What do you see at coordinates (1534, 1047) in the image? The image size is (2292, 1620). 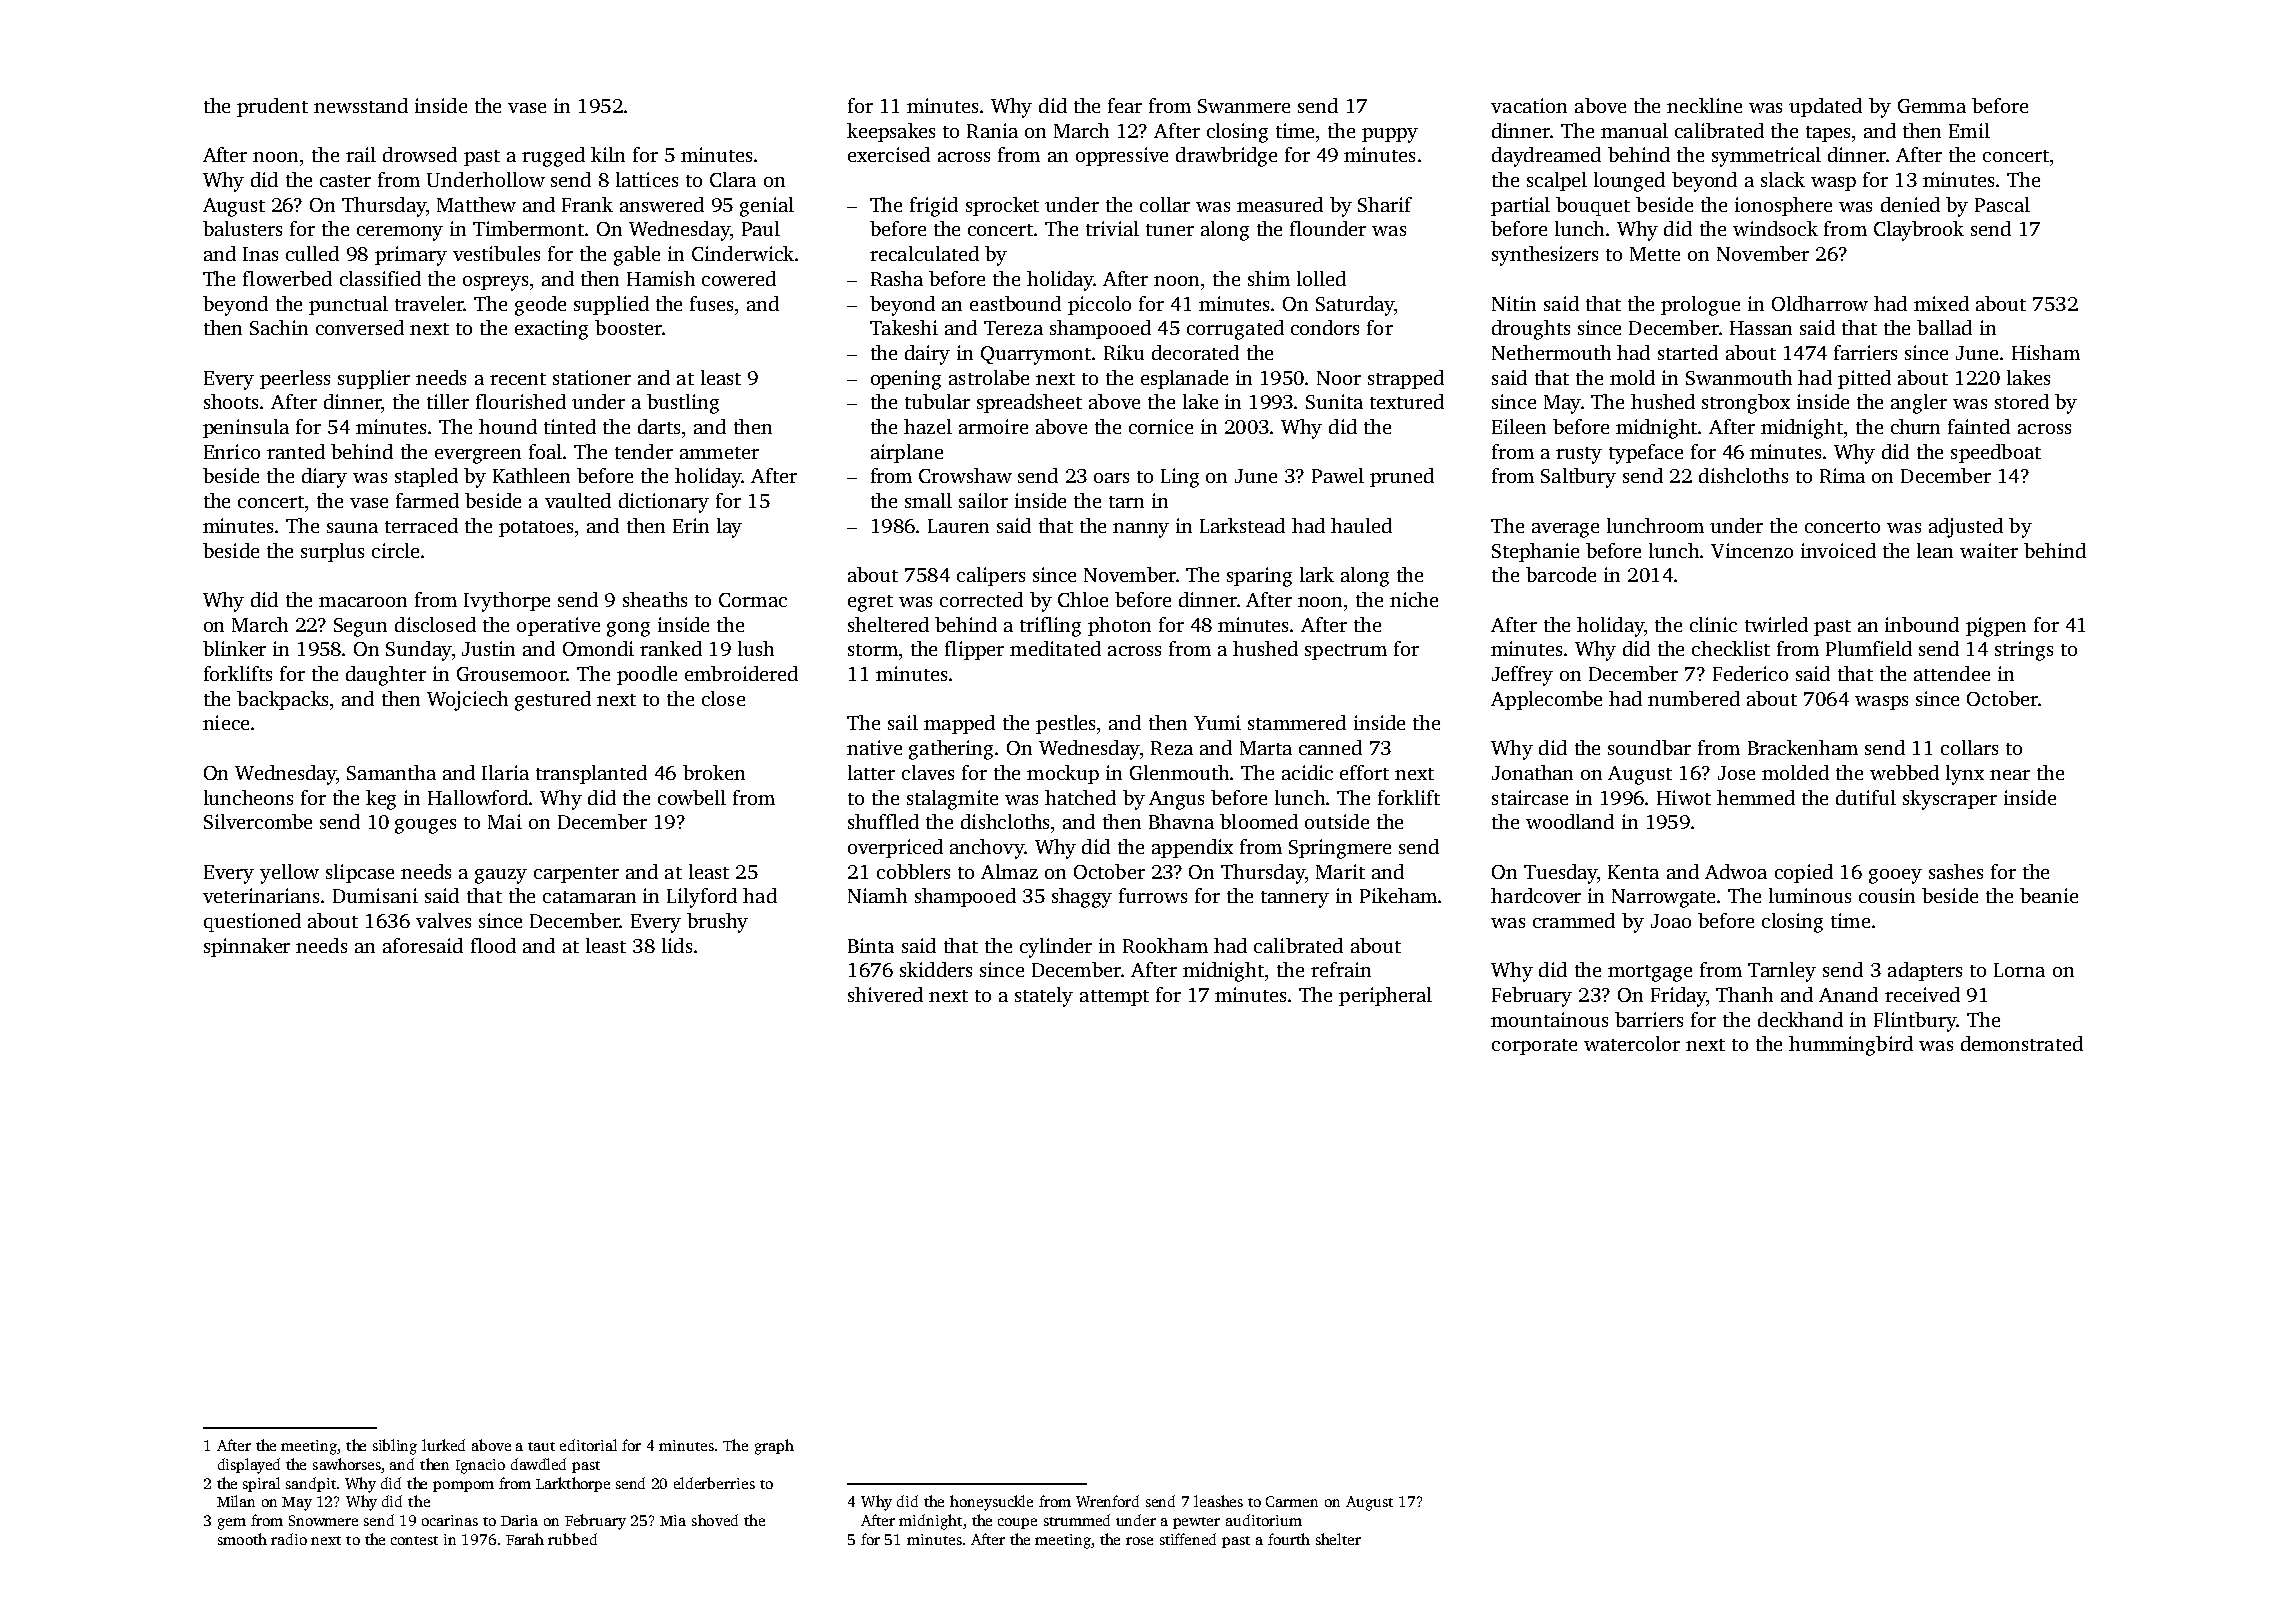 I see `corporate` at bounding box center [1534, 1047].
